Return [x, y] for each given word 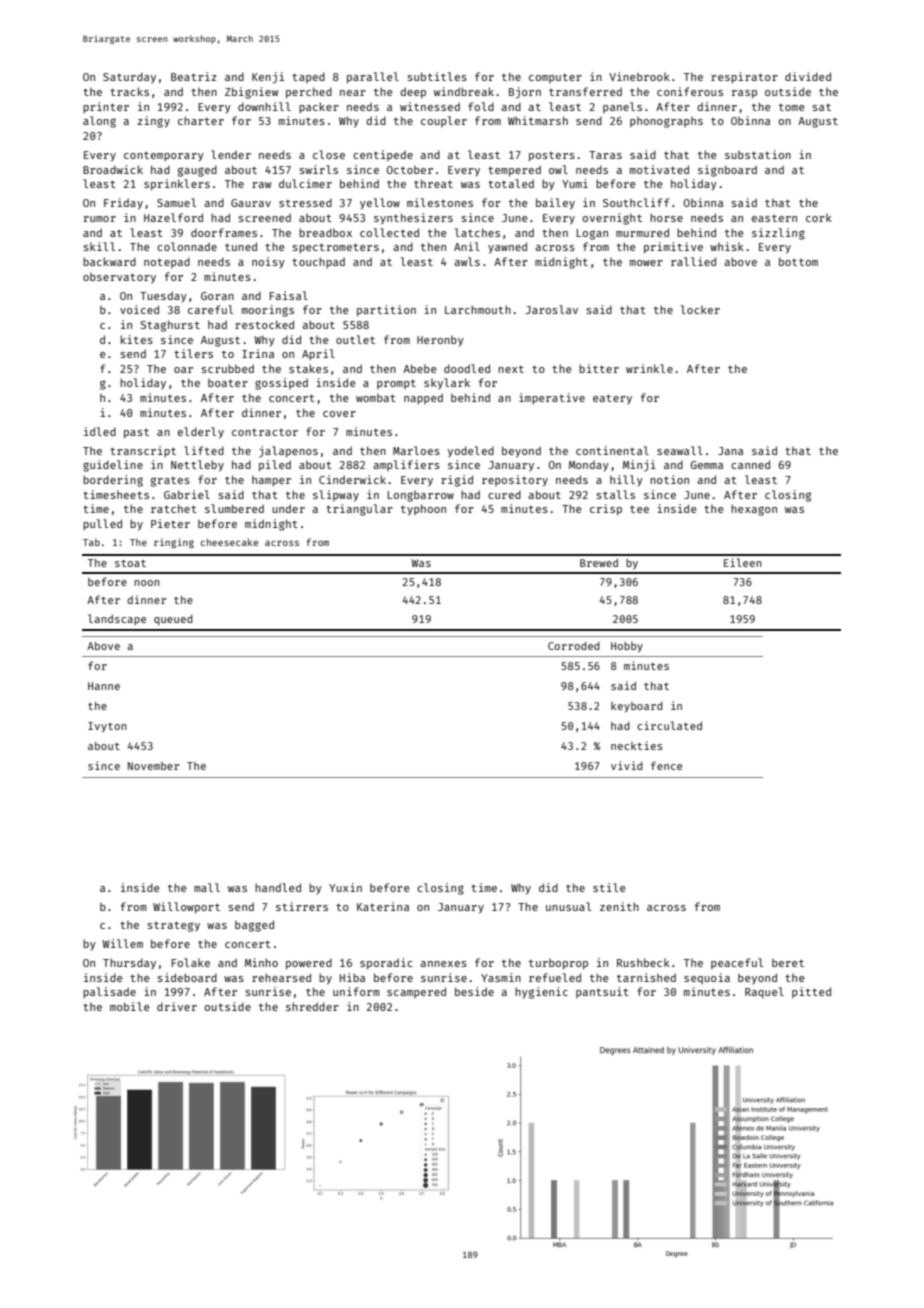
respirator [744, 77]
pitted [811, 992]
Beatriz [194, 76]
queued [173, 620]
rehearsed [281, 977]
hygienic [541, 993]
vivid [627, 765]
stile [609, 887]
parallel [373, 78]
